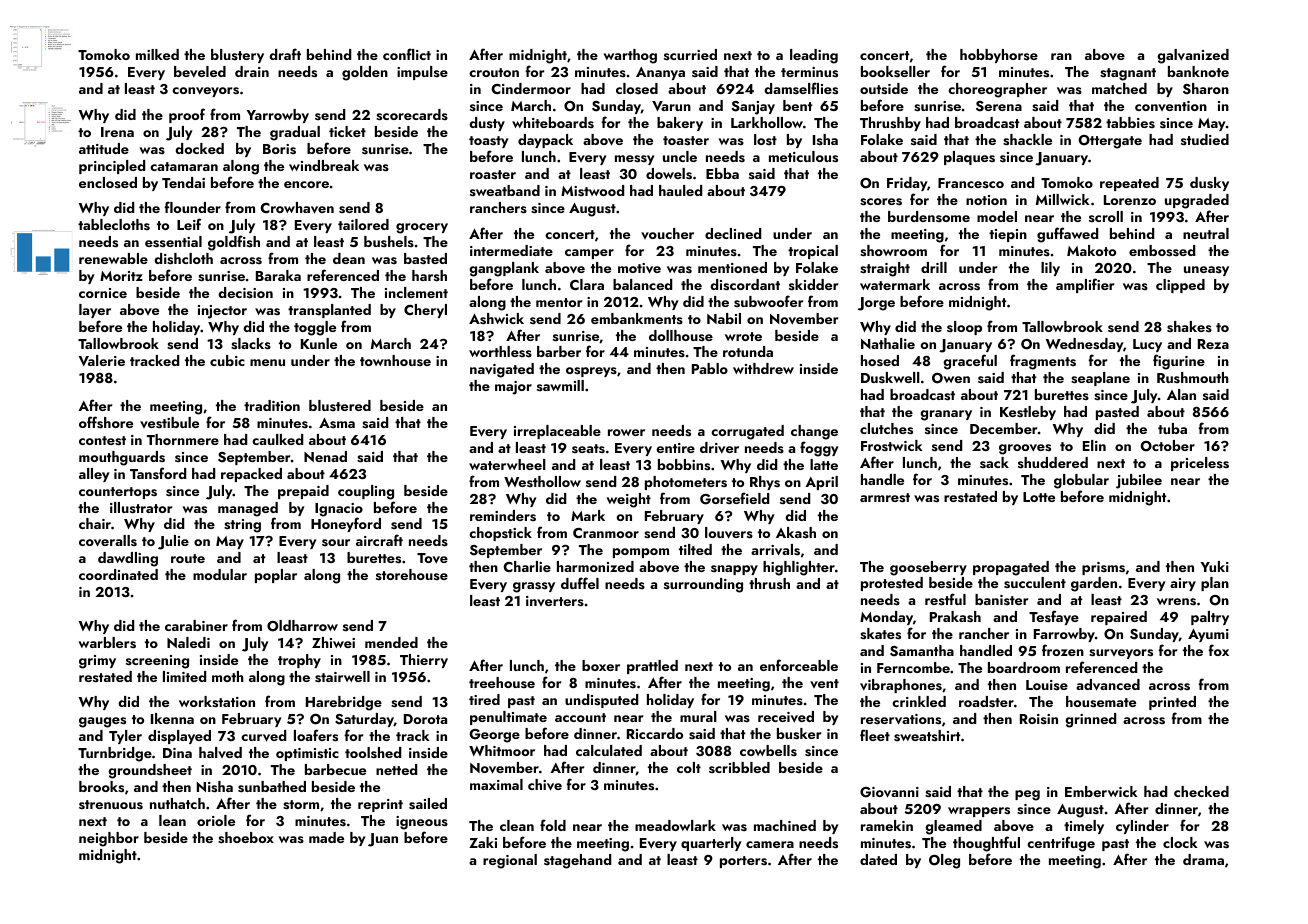 The width and height of the screenshot is (1308, 924). Describe the element at coordinates (732, 267) in the screenshot. I see `mentioned` at that location.
